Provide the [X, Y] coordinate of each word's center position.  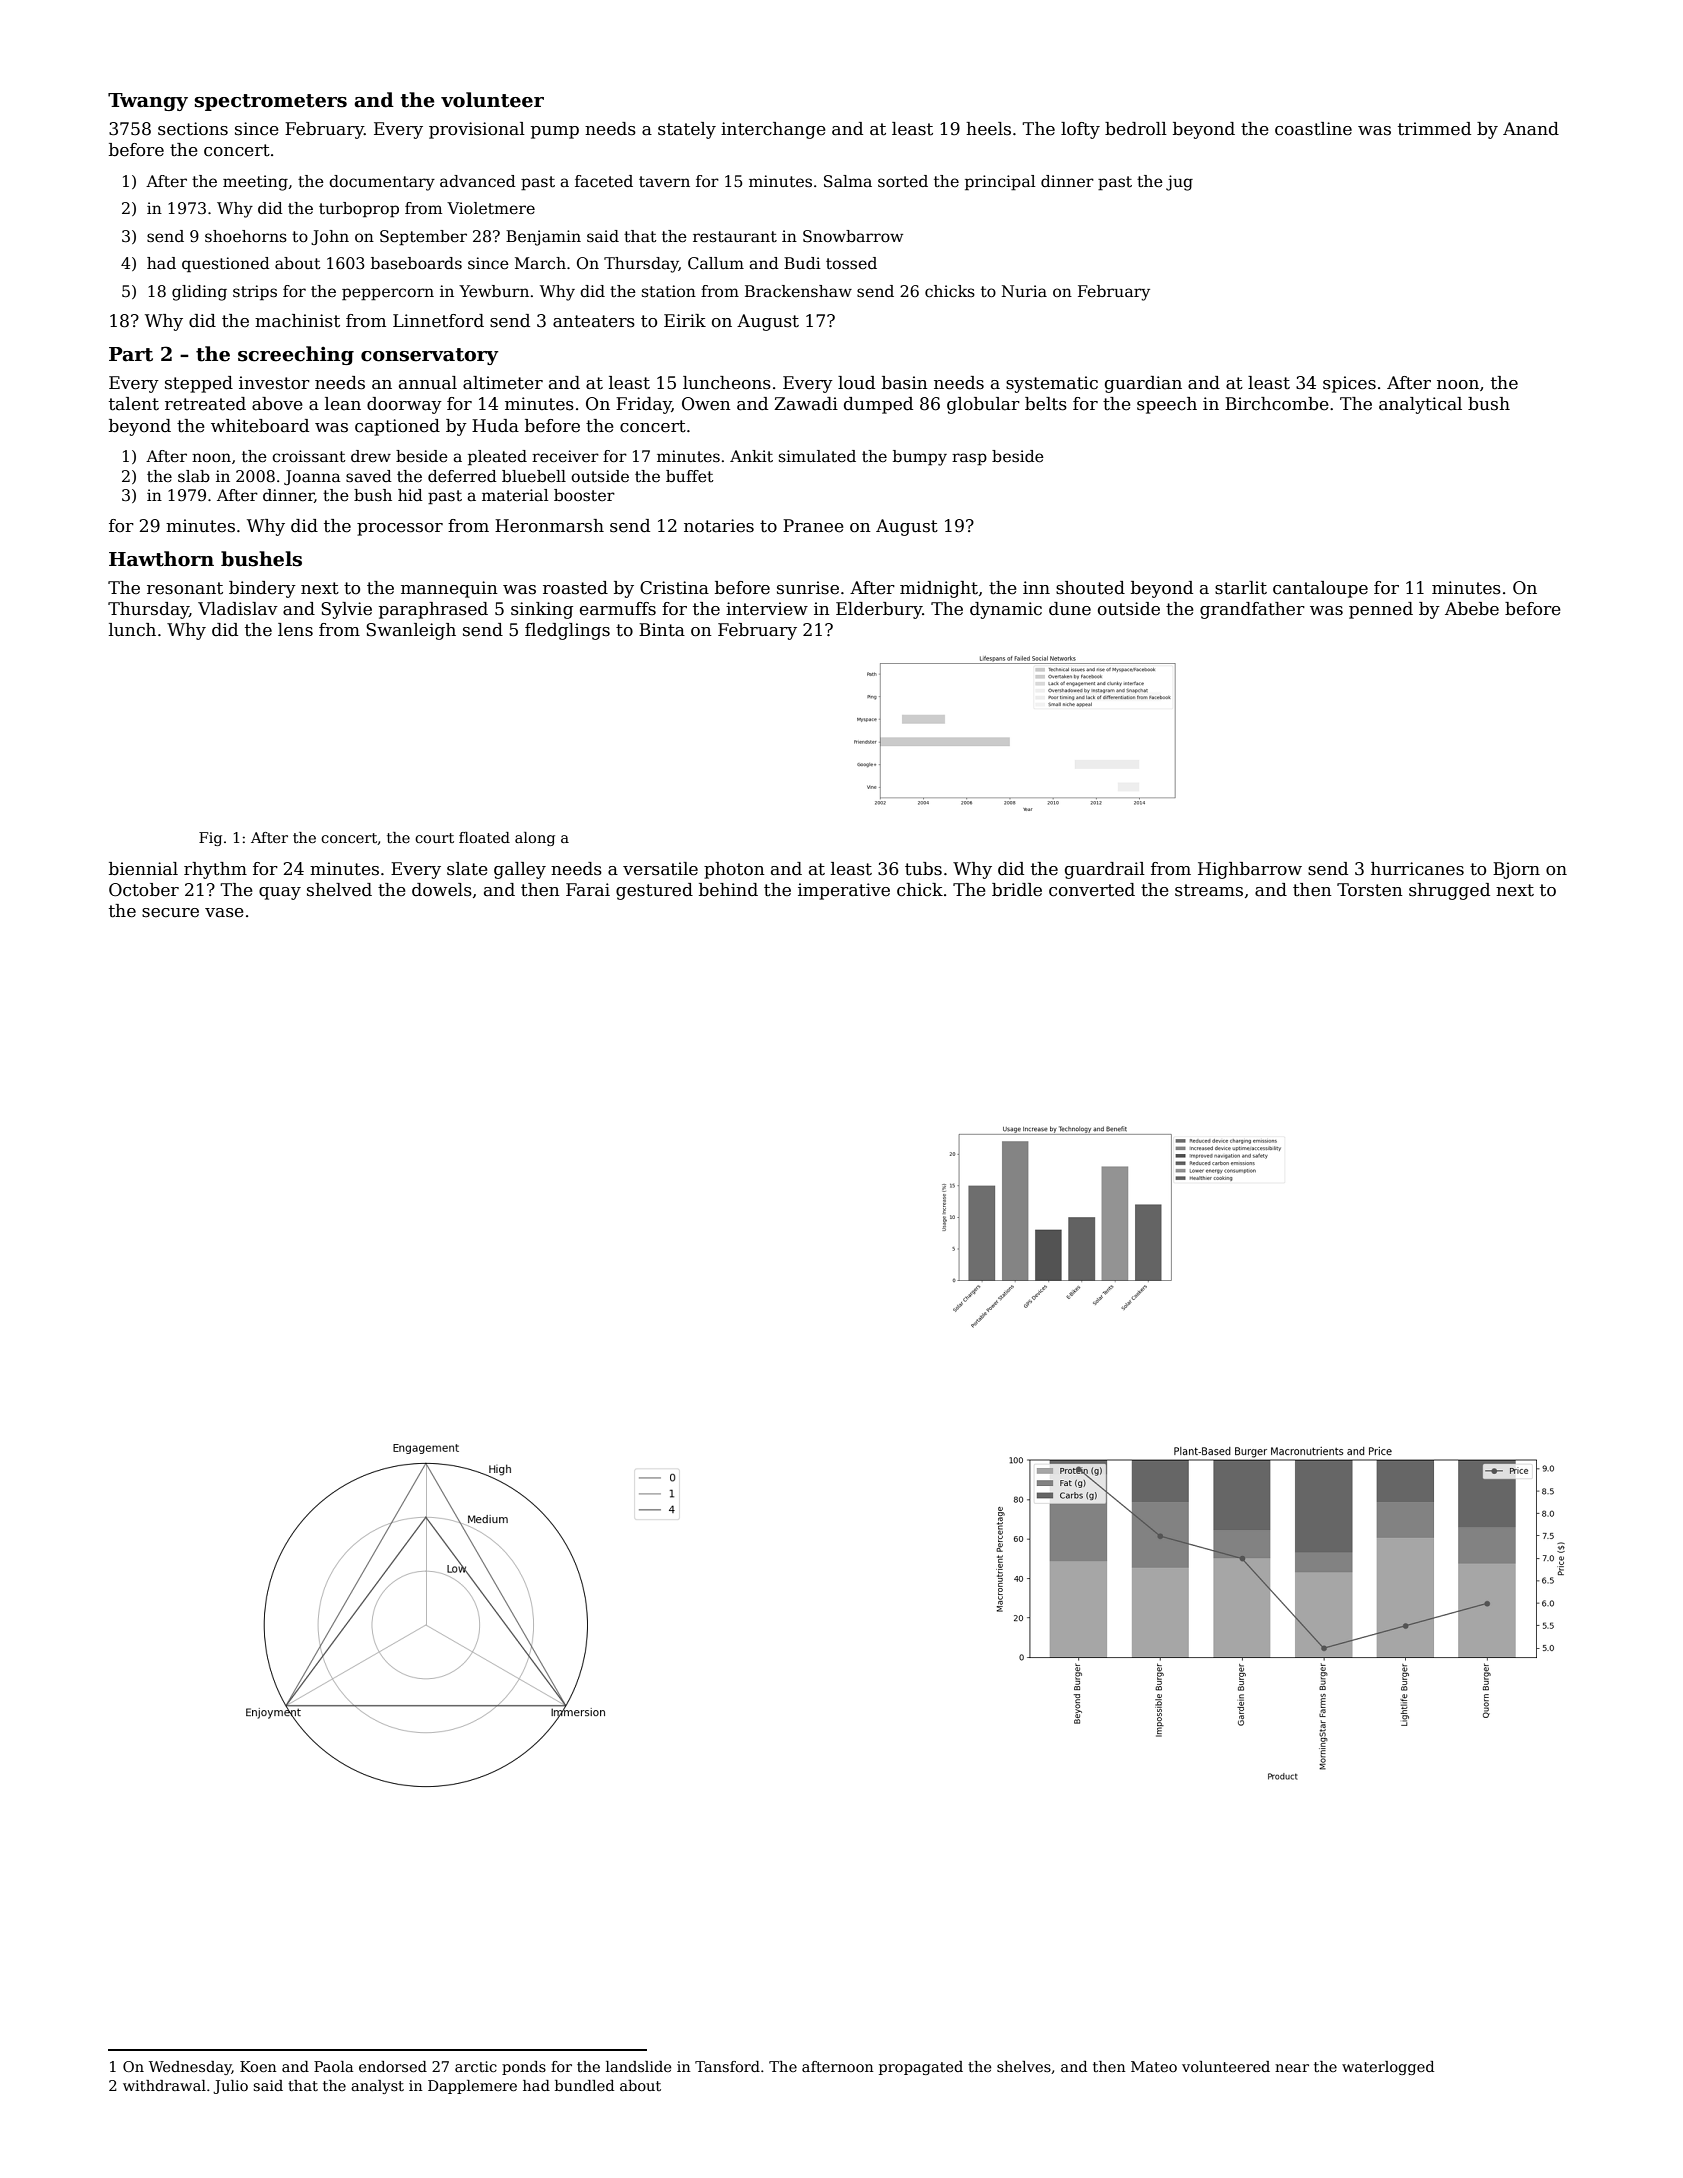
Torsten [1370, 890]
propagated [921, 2068]
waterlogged [1388, 2068]
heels [988, 129]
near [1292, 2068]
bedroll [1136, 129]
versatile [660, 869]
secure [170, 913]
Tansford [727, 2066]
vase [224, 913]
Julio [230, 2087]
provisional [477, 130]
